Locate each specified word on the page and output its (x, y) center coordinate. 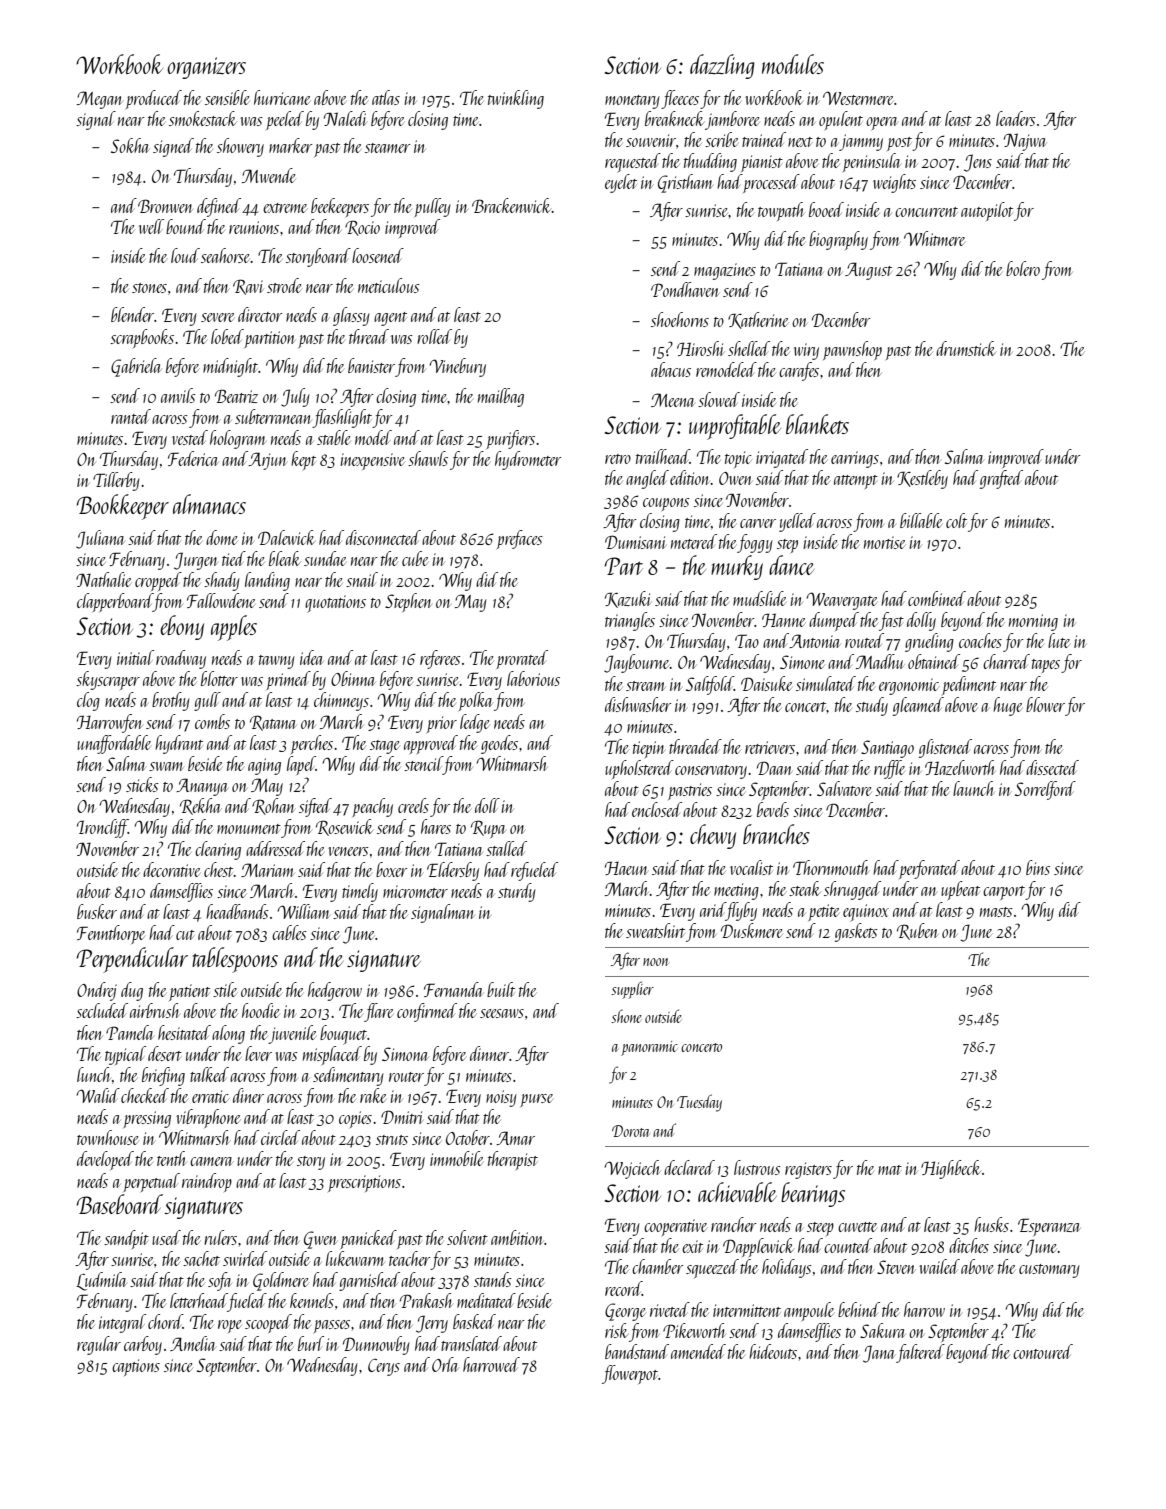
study (872, 706)
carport (1004, 893)
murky (737, 567)
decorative (171, 869)
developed (105, 1160)
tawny (277, 662)
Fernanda (453, 989)
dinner (489, 1053)
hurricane (282, 97)
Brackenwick (512, 205)
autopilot (987, 211)
